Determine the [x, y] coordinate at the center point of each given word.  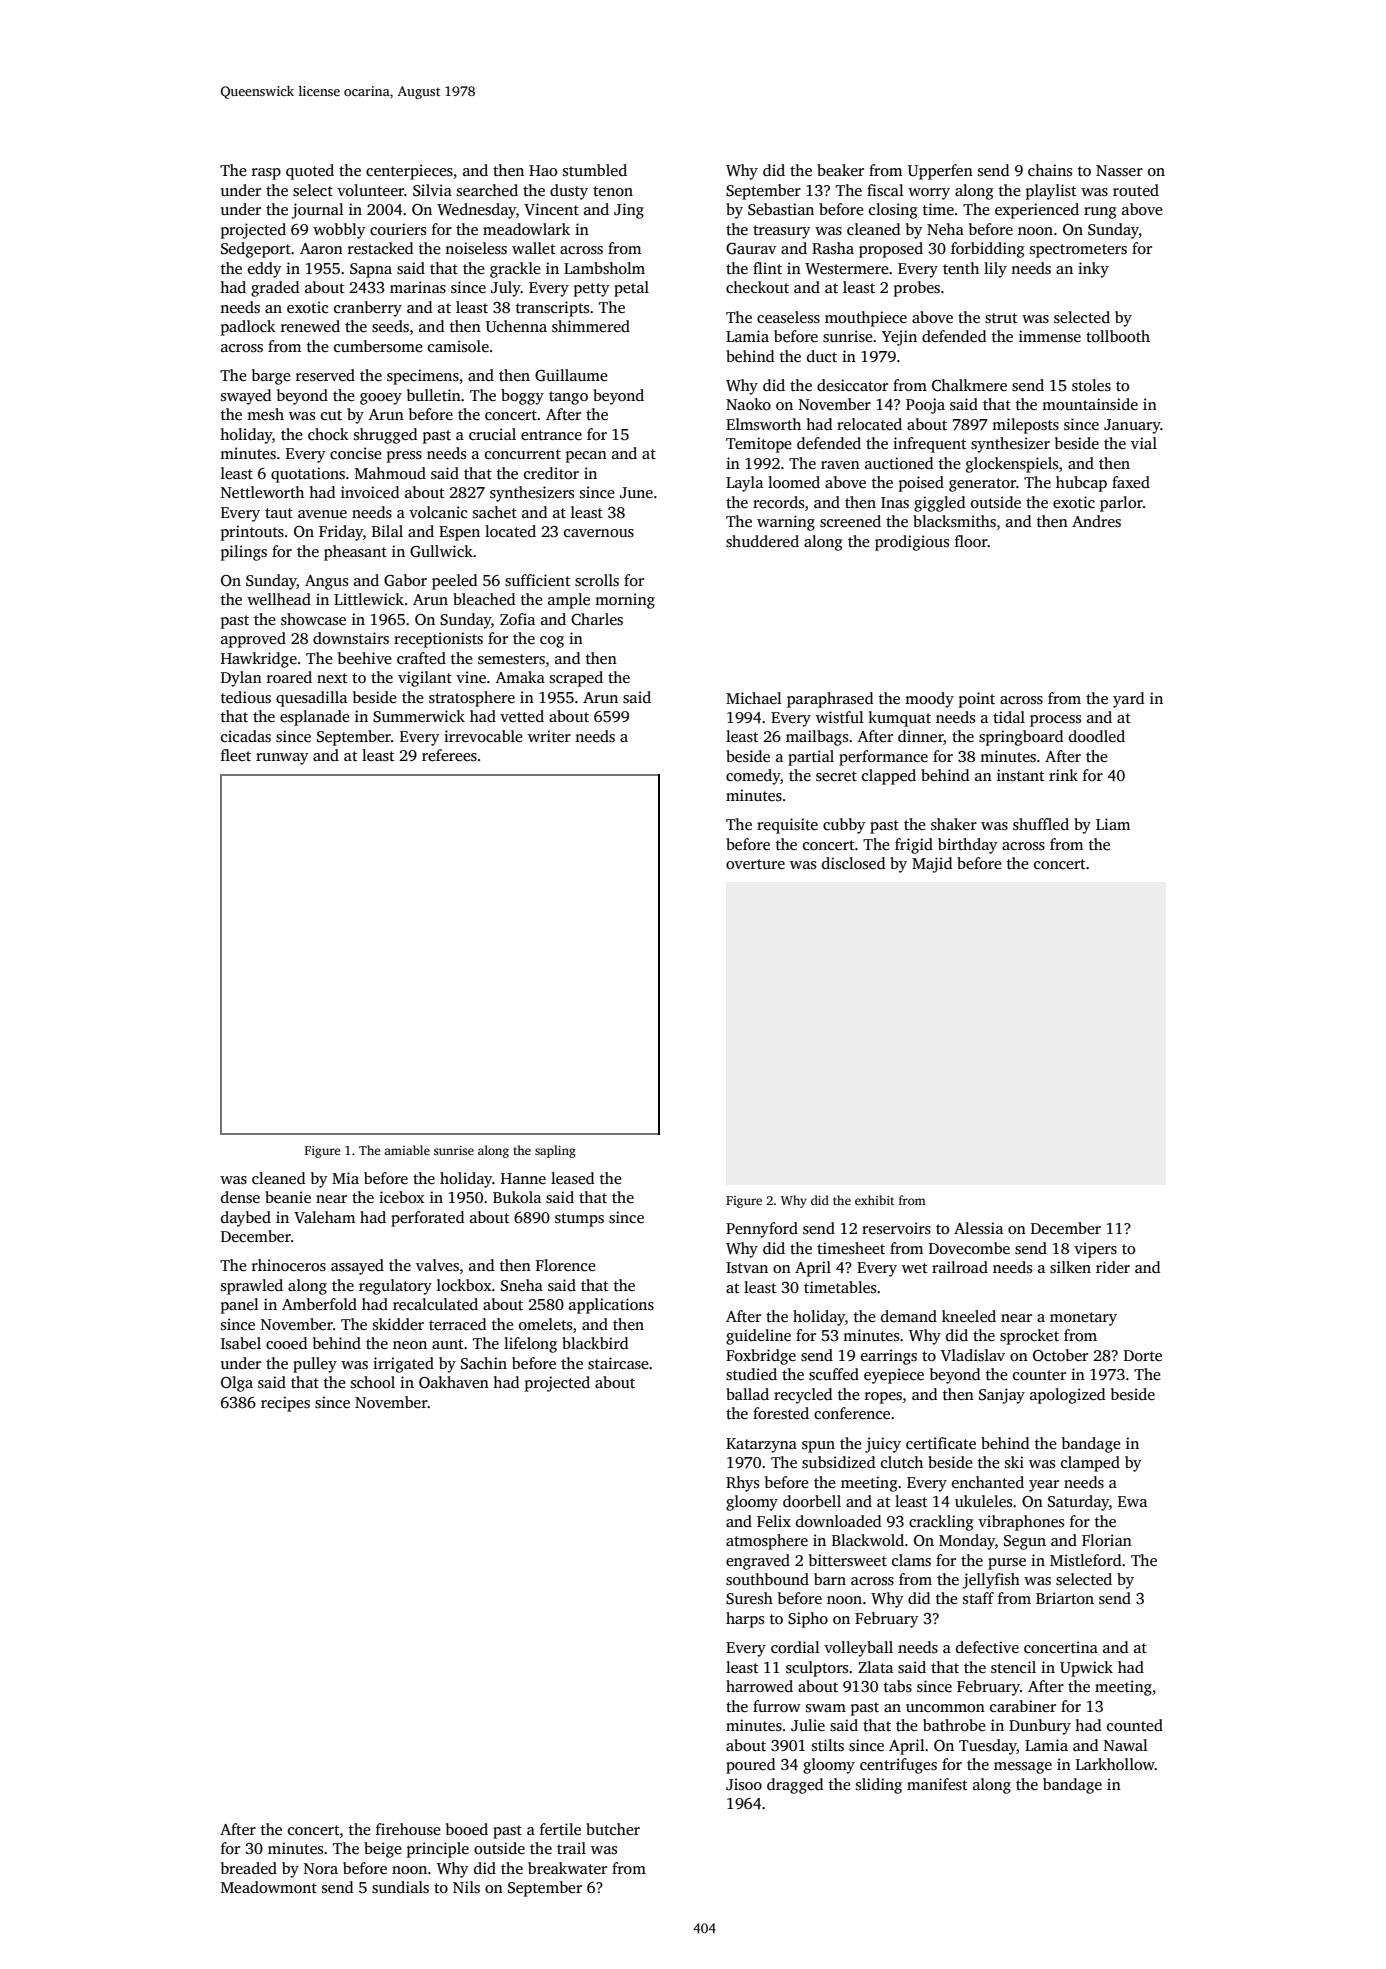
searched [487, 190]
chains [1050, 170]
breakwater [567, 1868]
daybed [246, 1219]
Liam [1113, 824]
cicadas [246, 736]
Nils [466, 1887]
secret [836, 776]
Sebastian [781, 209]
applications [611, 1306]
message [1023, 1768]
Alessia [978, 1228]
